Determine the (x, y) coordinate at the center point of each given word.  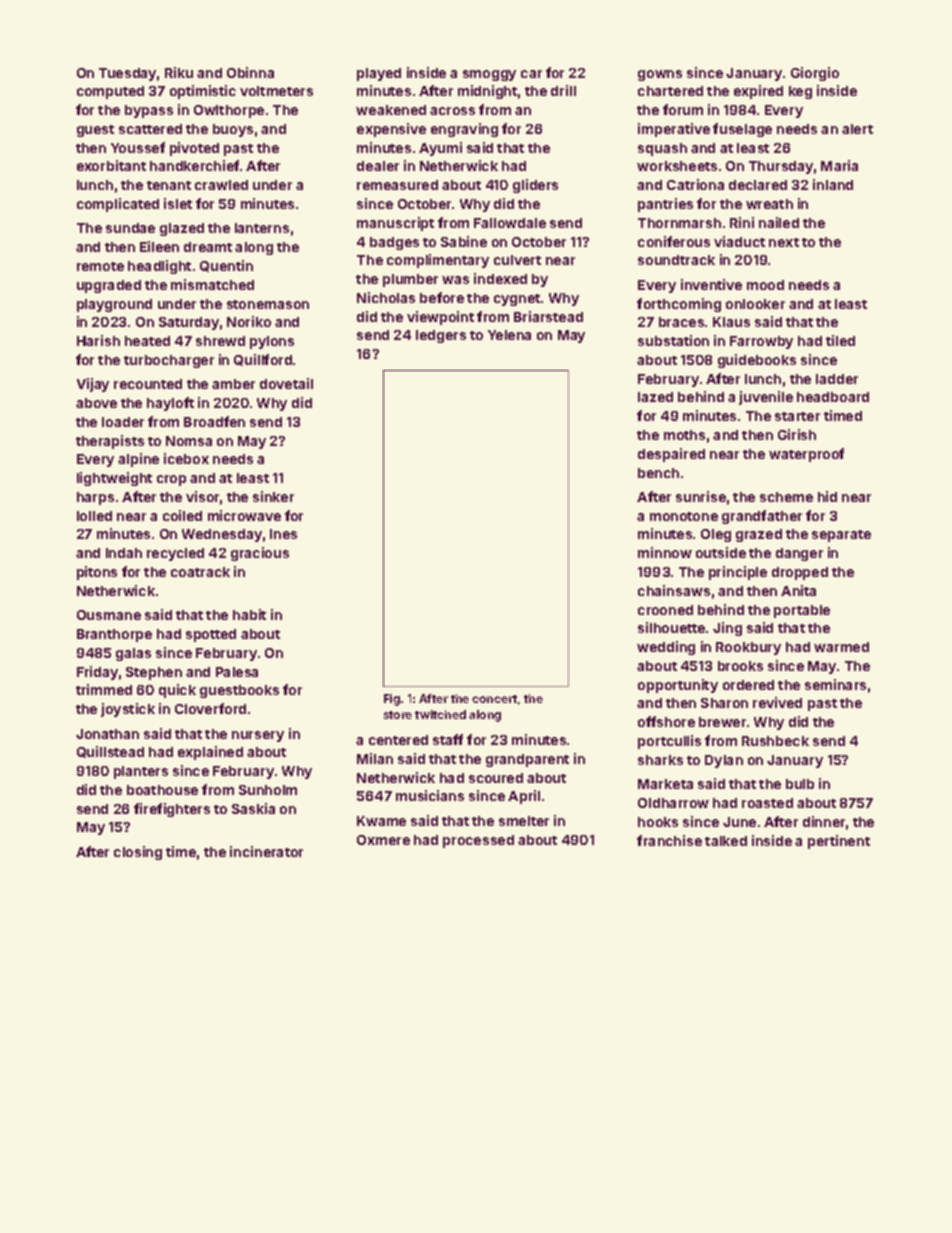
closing (138, 853)
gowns (660, 75)
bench (658, 473)
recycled (175, 554)
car (531, 74)
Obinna (250, 72)
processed (478, 841)
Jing (727, 629)
